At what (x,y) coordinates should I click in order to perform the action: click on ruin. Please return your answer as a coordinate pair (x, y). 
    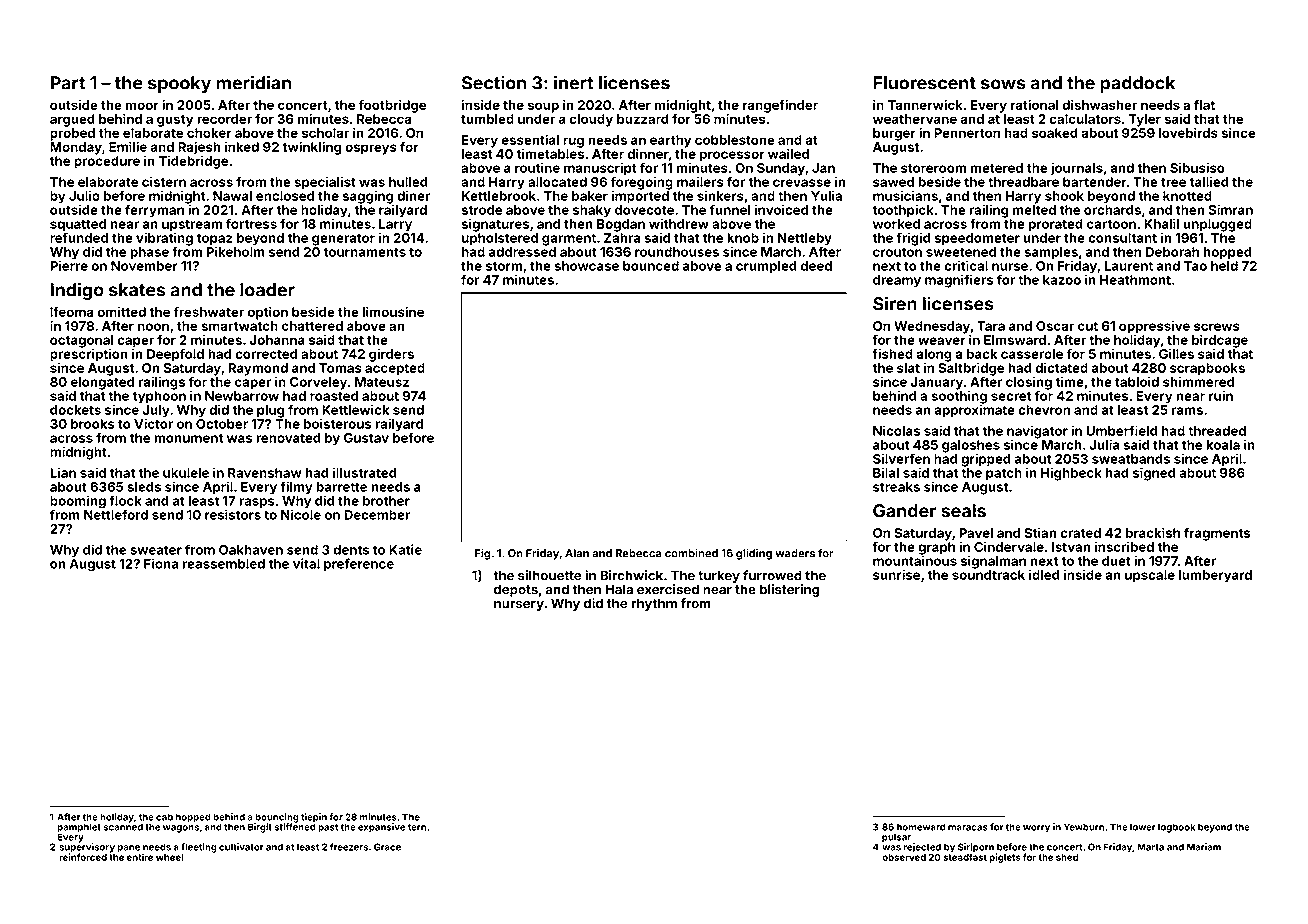
    Looking at the image, I should click on (1221, 395).
